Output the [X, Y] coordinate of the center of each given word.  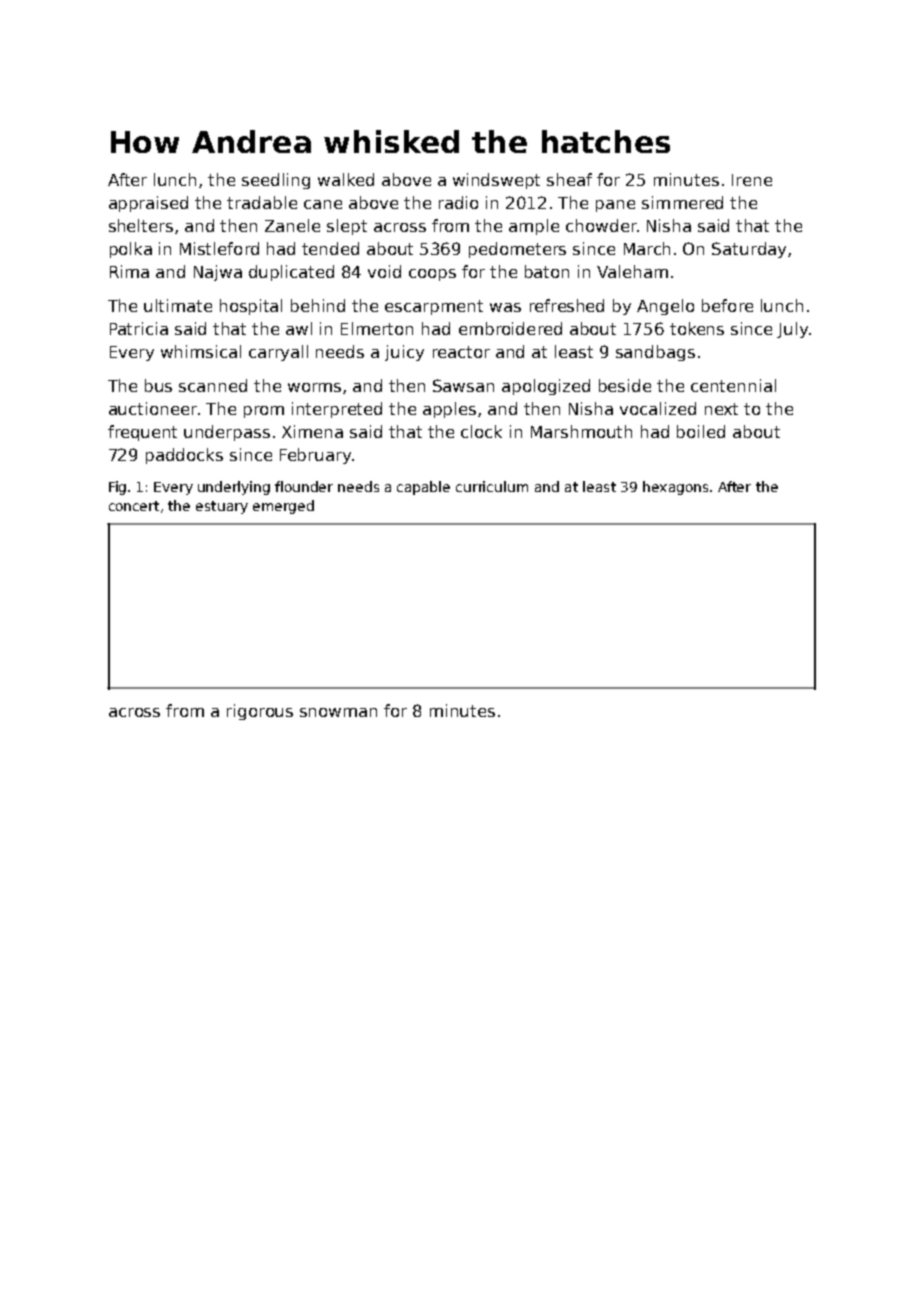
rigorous [260, 712]
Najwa [218, 273]
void [384, 271]
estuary [222, 507]
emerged [283, 507]
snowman [338, 712]
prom [264, 412]
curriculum [492, 486]
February [315, 456]
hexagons [675, 488]
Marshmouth [581, 431]
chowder [601, 225]
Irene [752, 180]
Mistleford [219, 248]
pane [615, 206]
